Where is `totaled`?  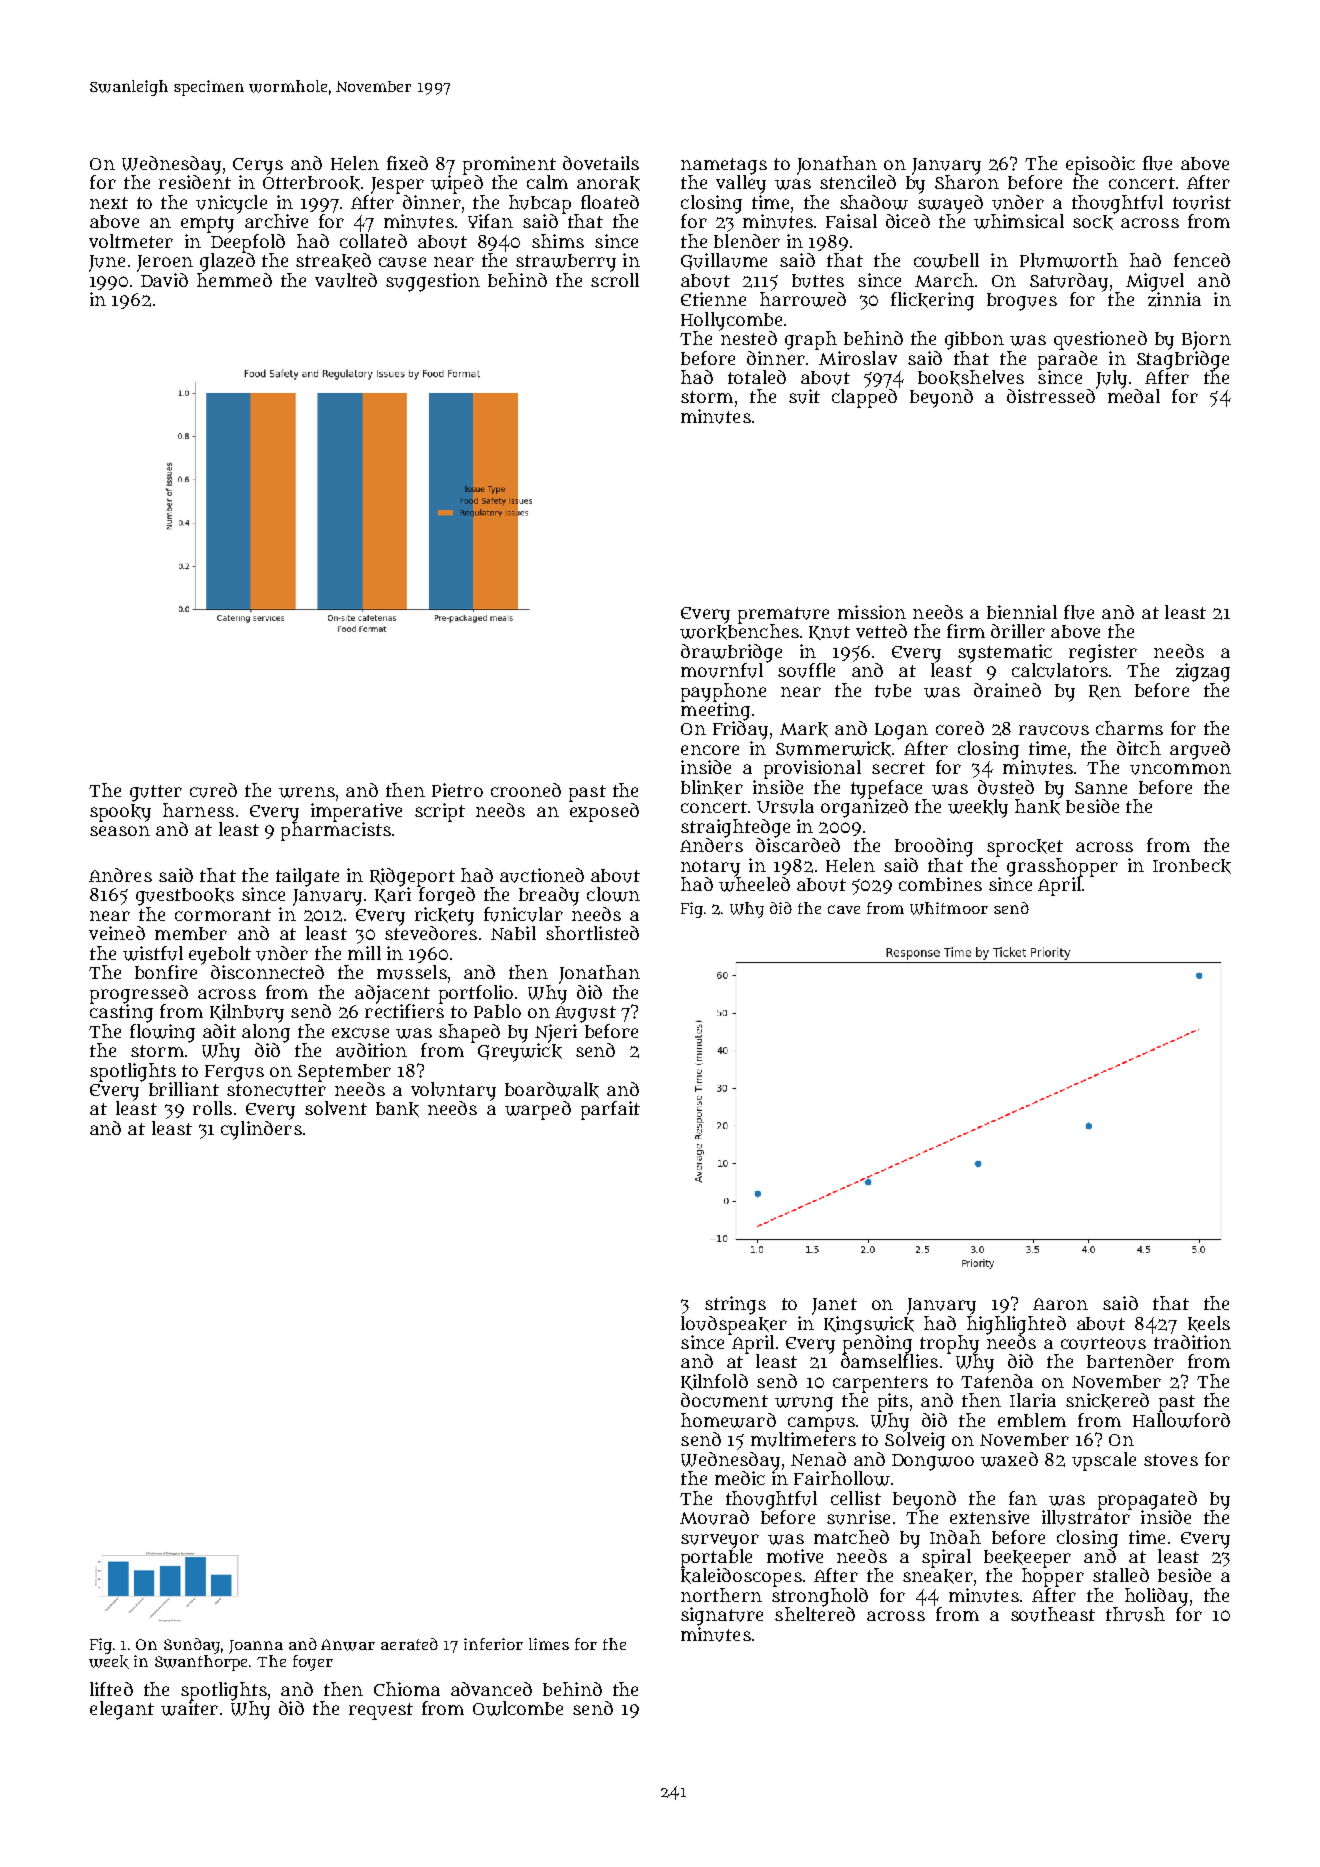
totaled is located at coordinates (757, 377).
